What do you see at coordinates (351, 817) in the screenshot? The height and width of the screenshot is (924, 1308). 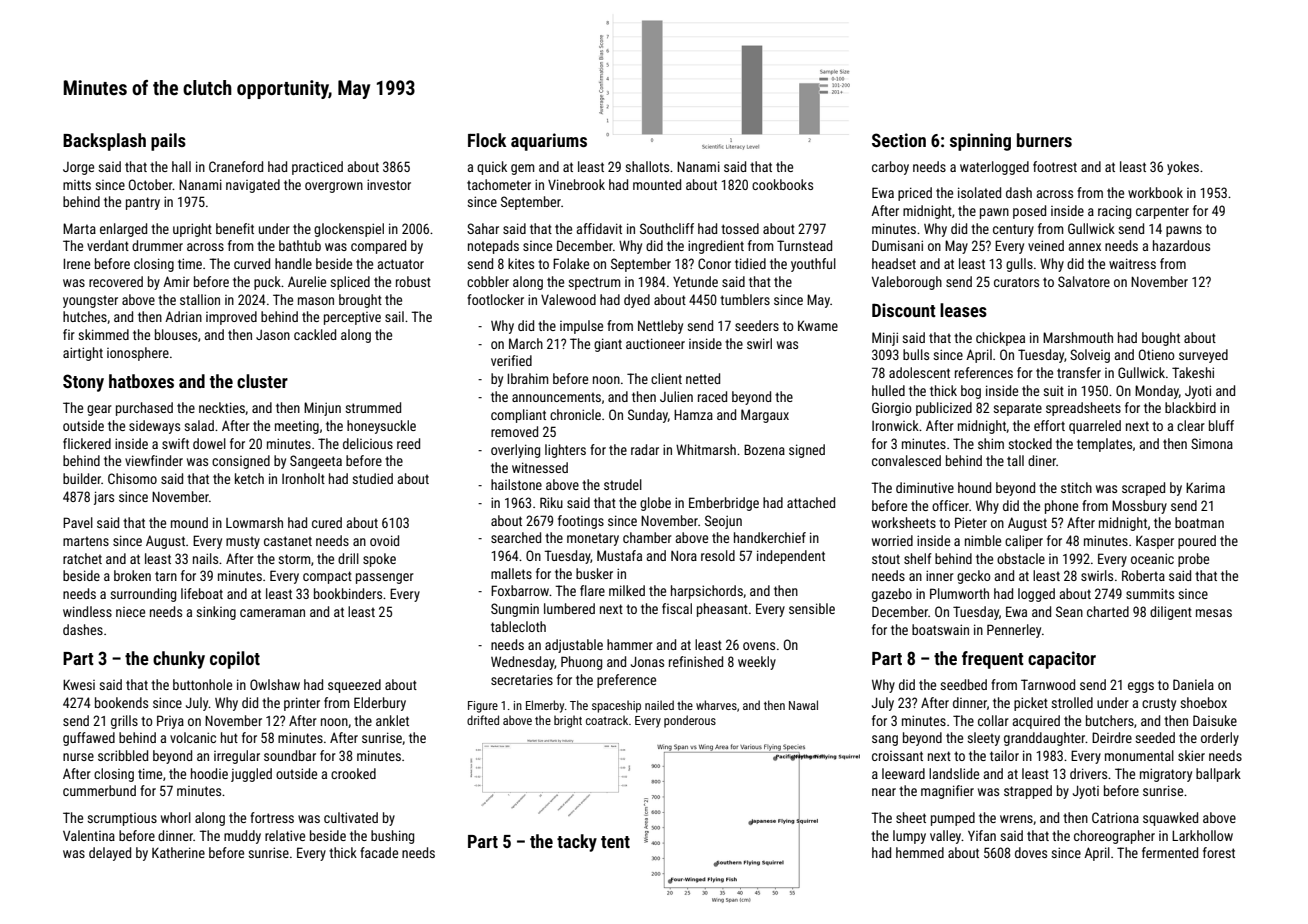 I see `cultivated` at bounding box center [351, 817].
